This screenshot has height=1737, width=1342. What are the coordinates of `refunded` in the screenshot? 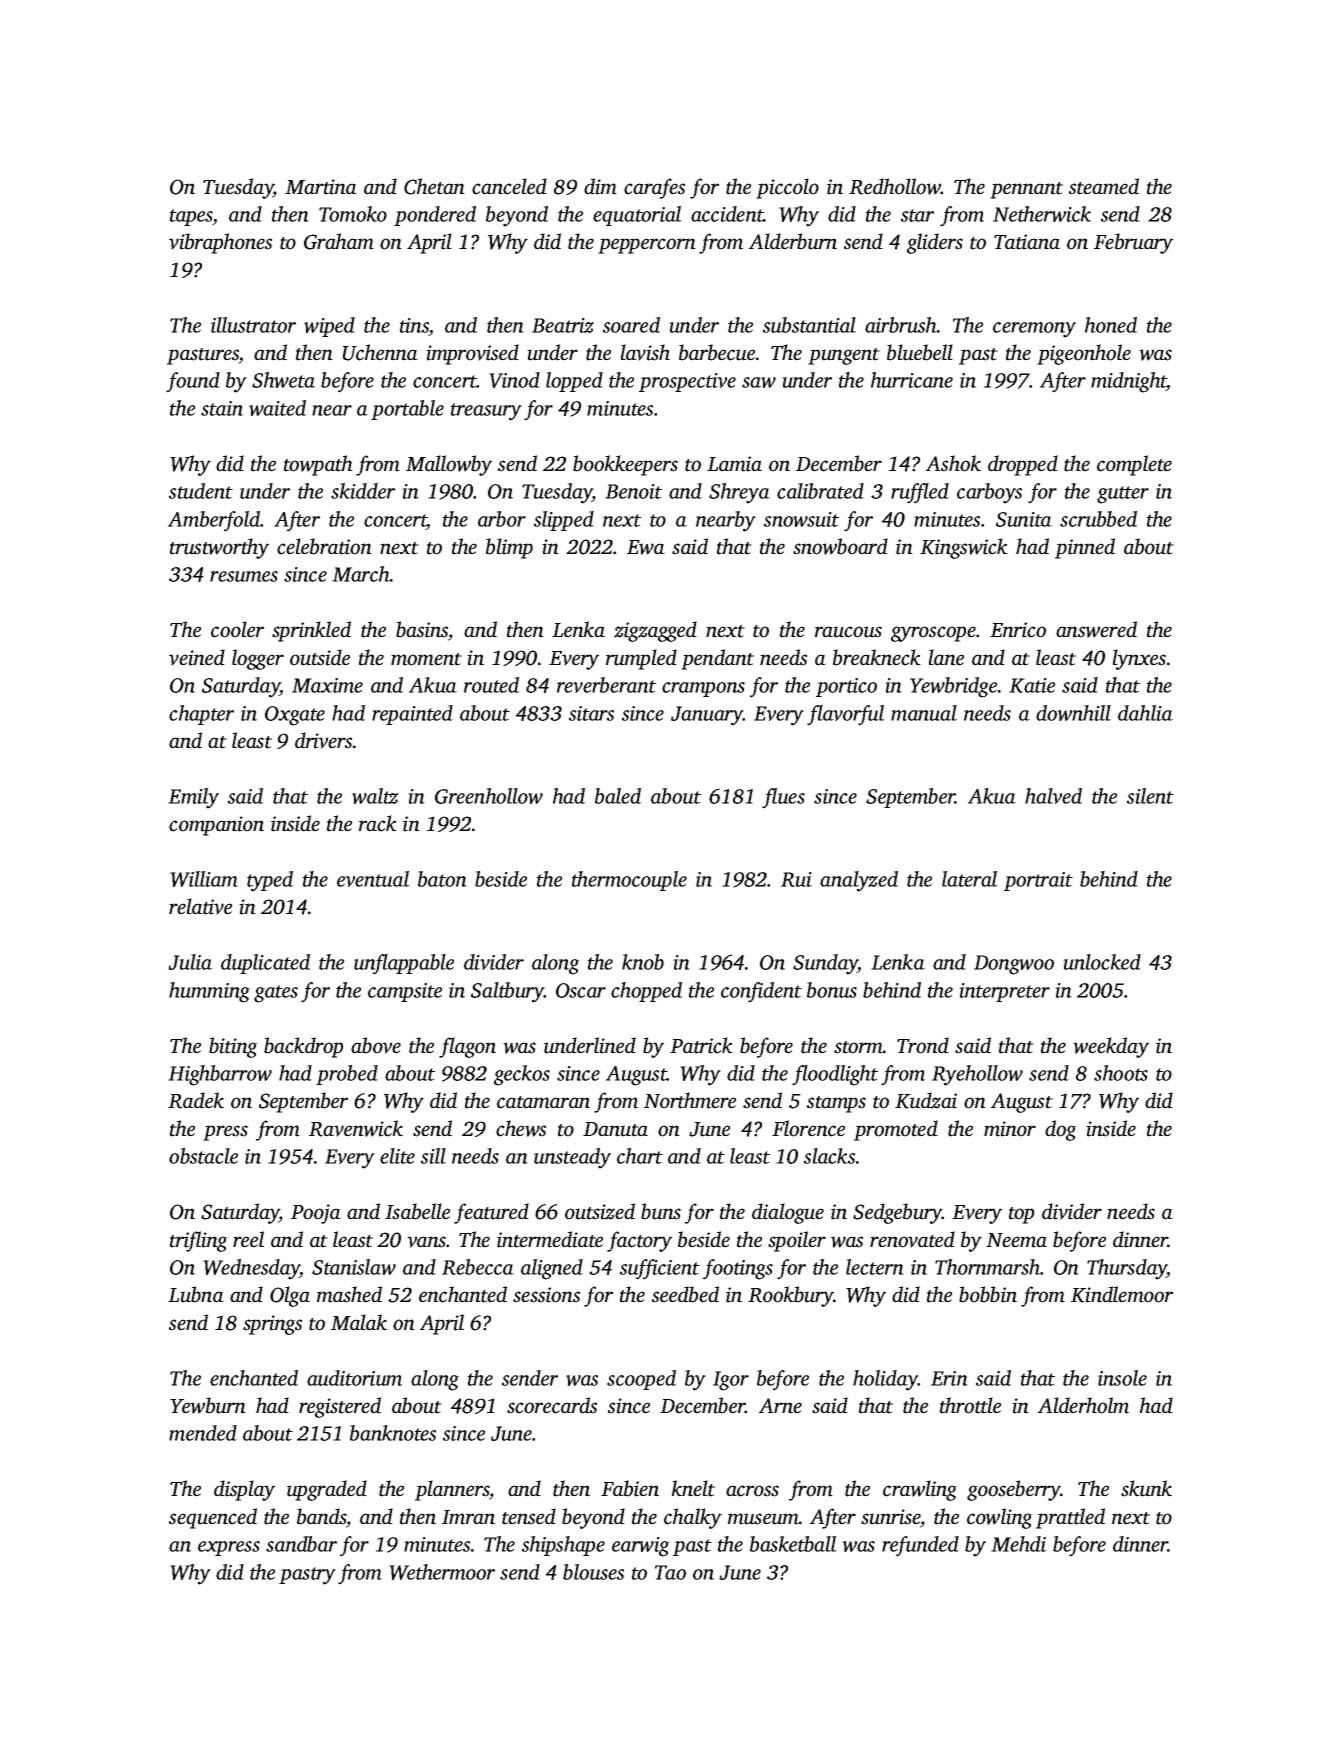 It's located at (920, 1546).
